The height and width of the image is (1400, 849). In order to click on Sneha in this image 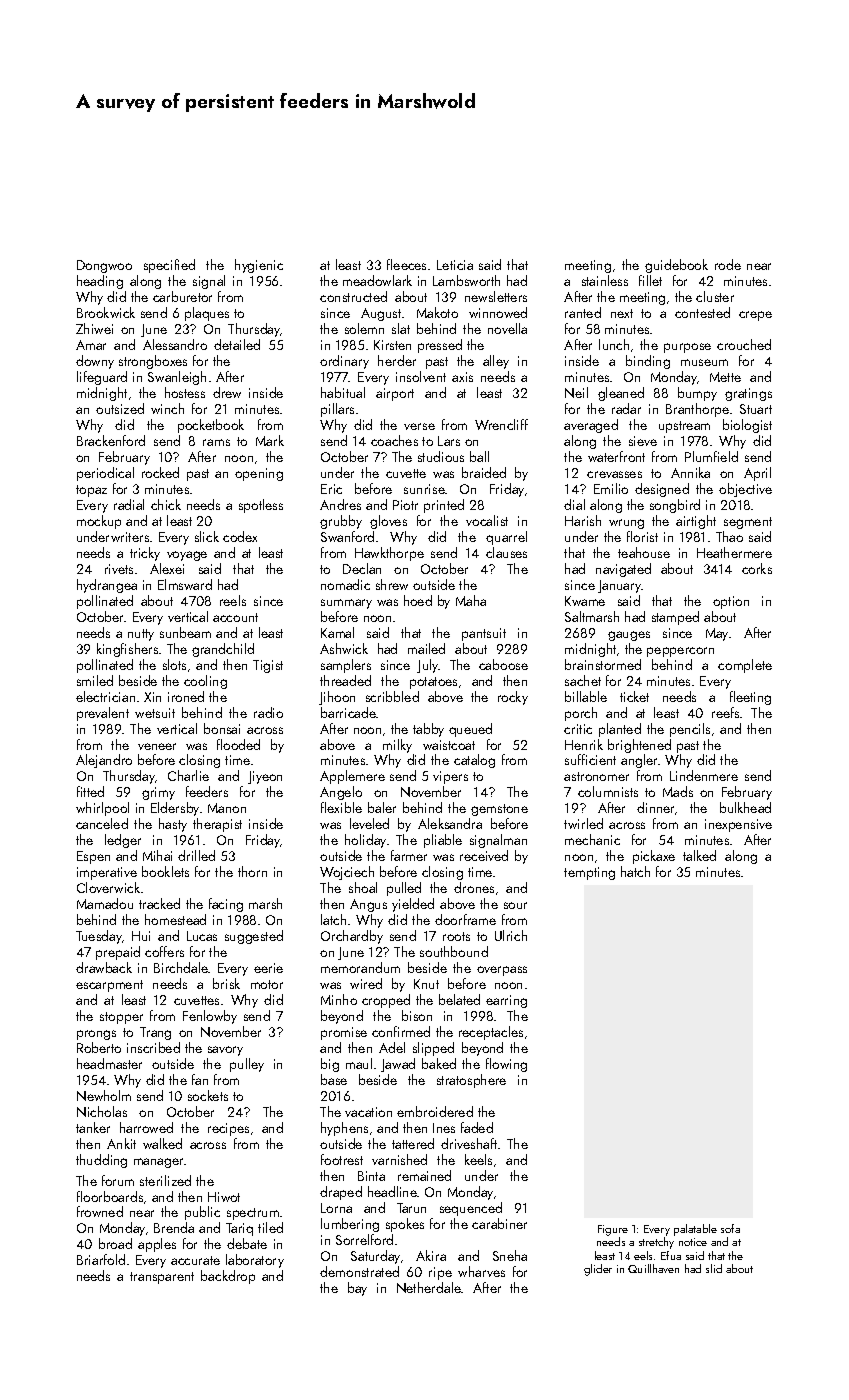, I will do `click(510, 1255)`.
